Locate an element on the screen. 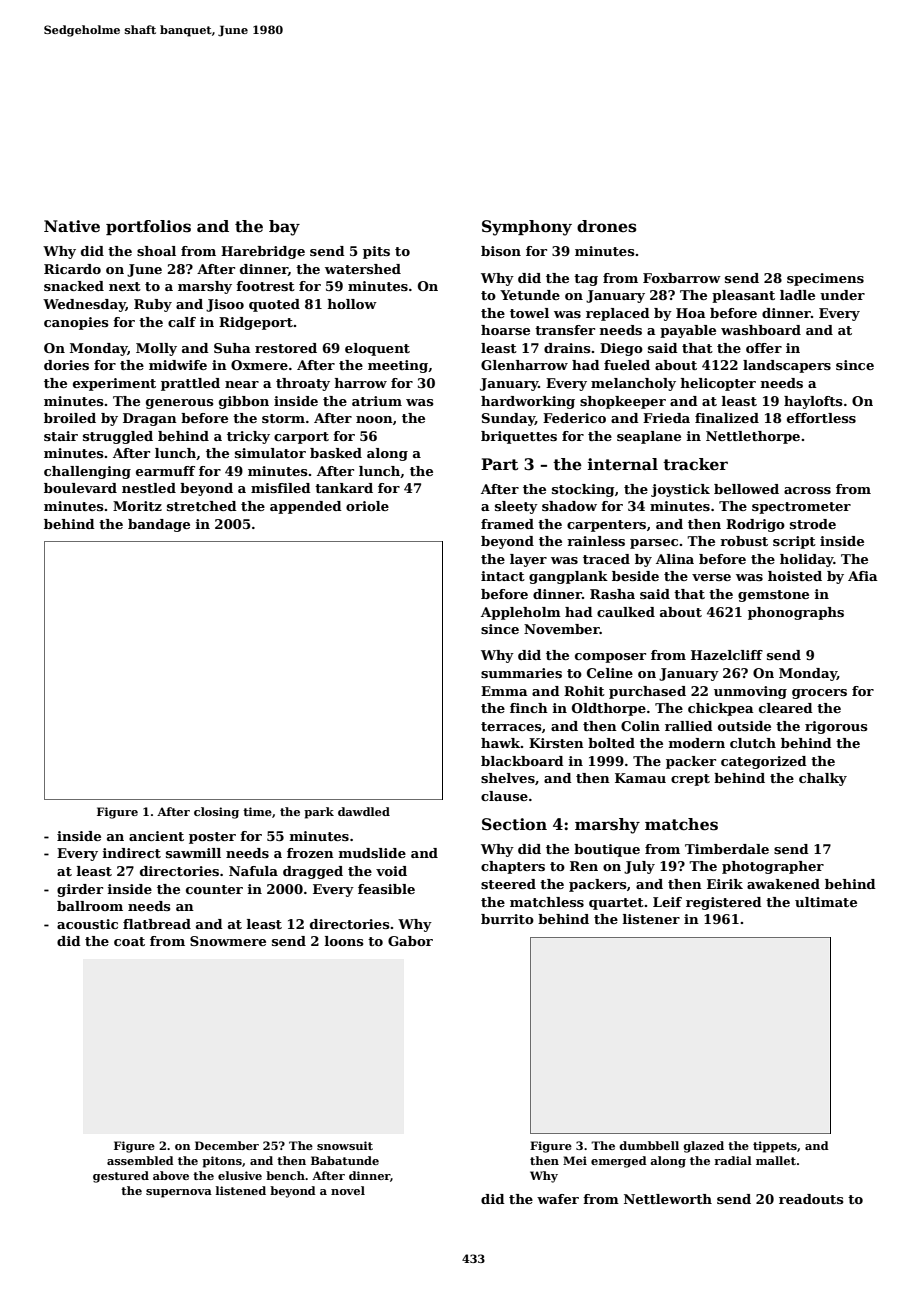 The image size is (924, 1308). December is located at coordinates (227, 1145).
